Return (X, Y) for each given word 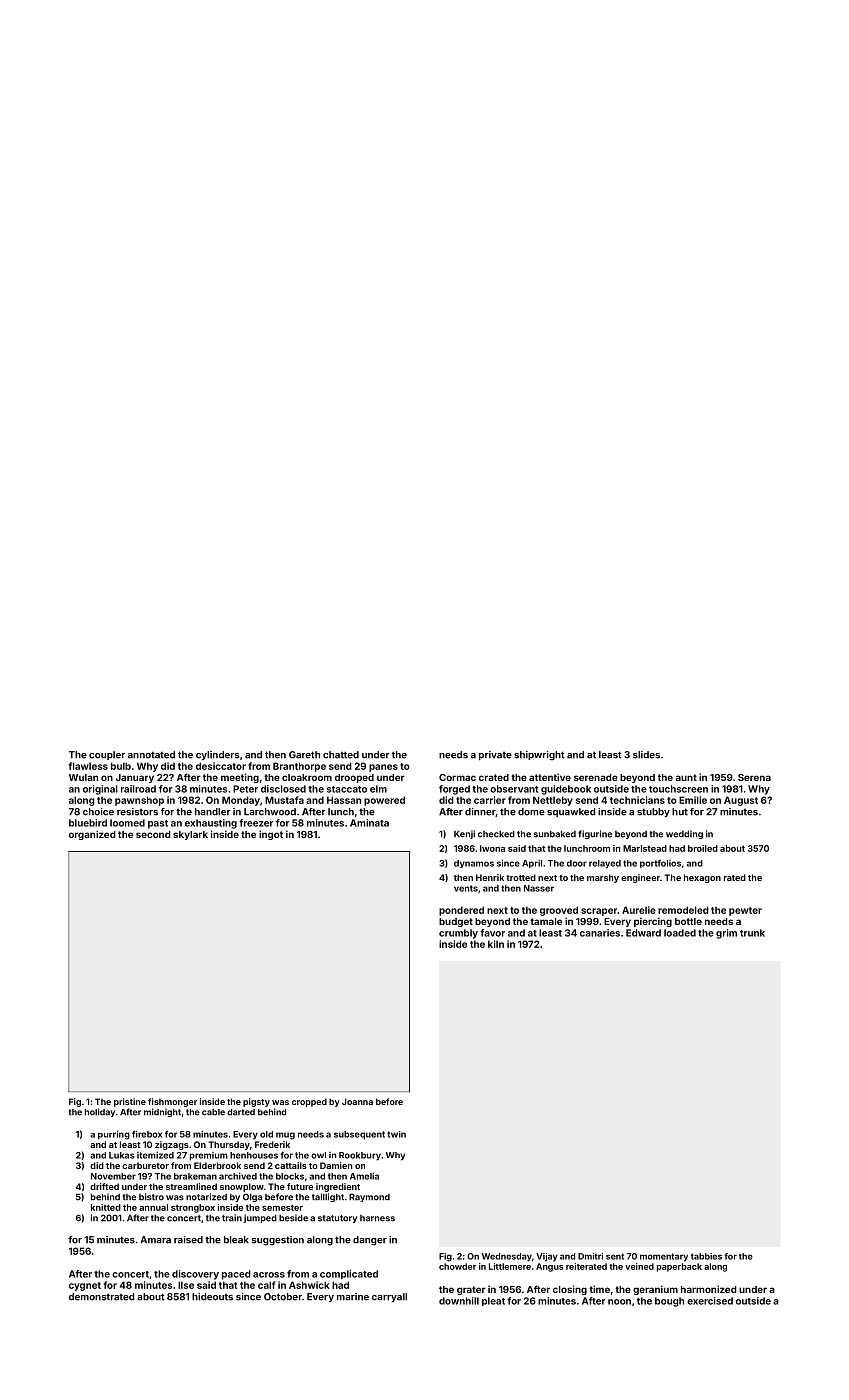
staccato (347, 789)
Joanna (357, 1101)
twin (396, 1134)
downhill (459, 1301)
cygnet (85, 1286)
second (153, 834)
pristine (130, 1102)
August (741, 801)
